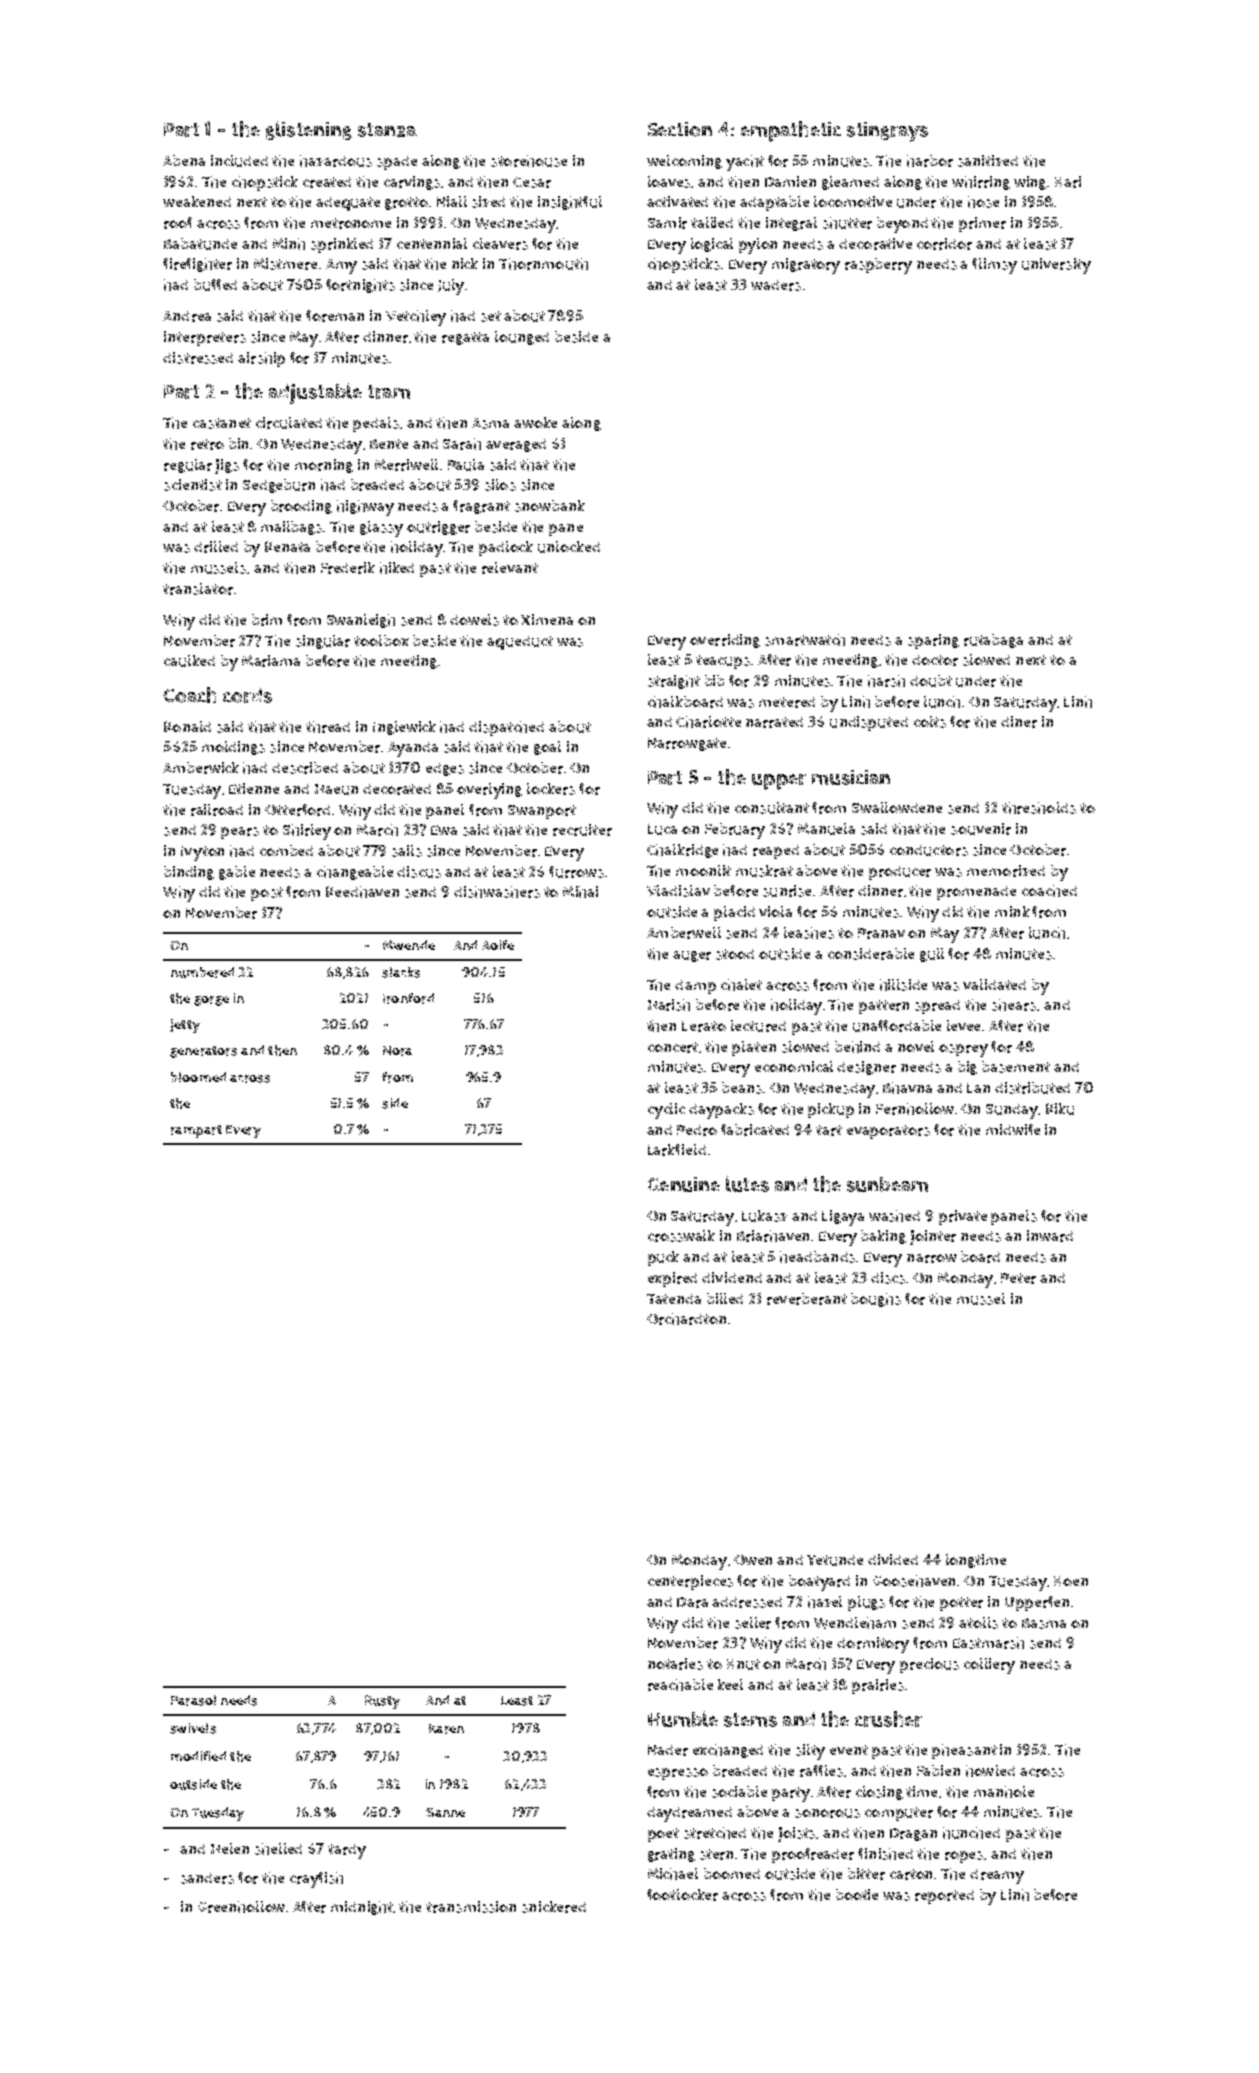 The width and height of the screenshot is (1259, 2073). Describe the element at coordinates (982, 224) in the screenshot. I see `primer` at that location.
